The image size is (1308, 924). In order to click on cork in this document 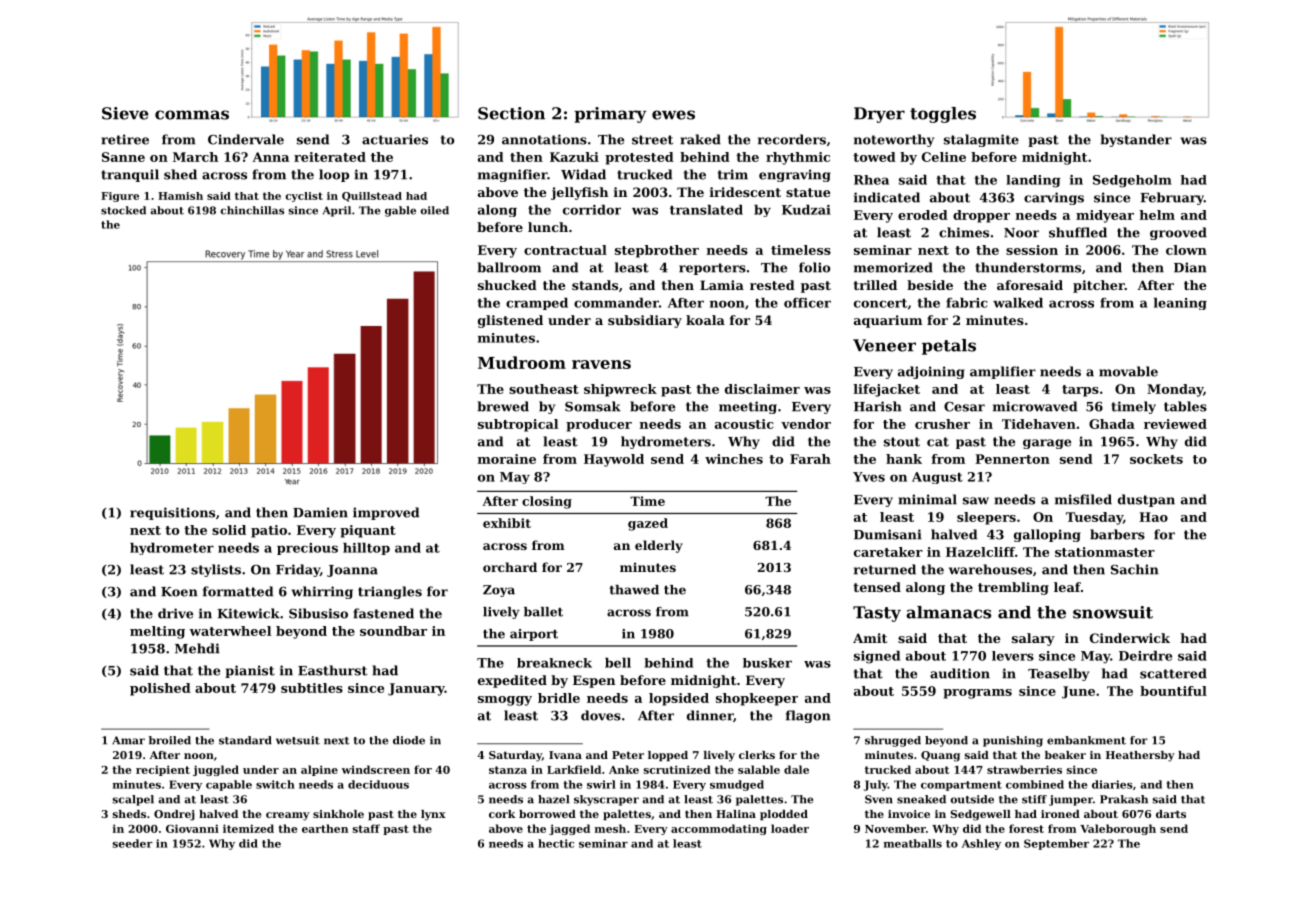, I will do `click(502, 814)`.
